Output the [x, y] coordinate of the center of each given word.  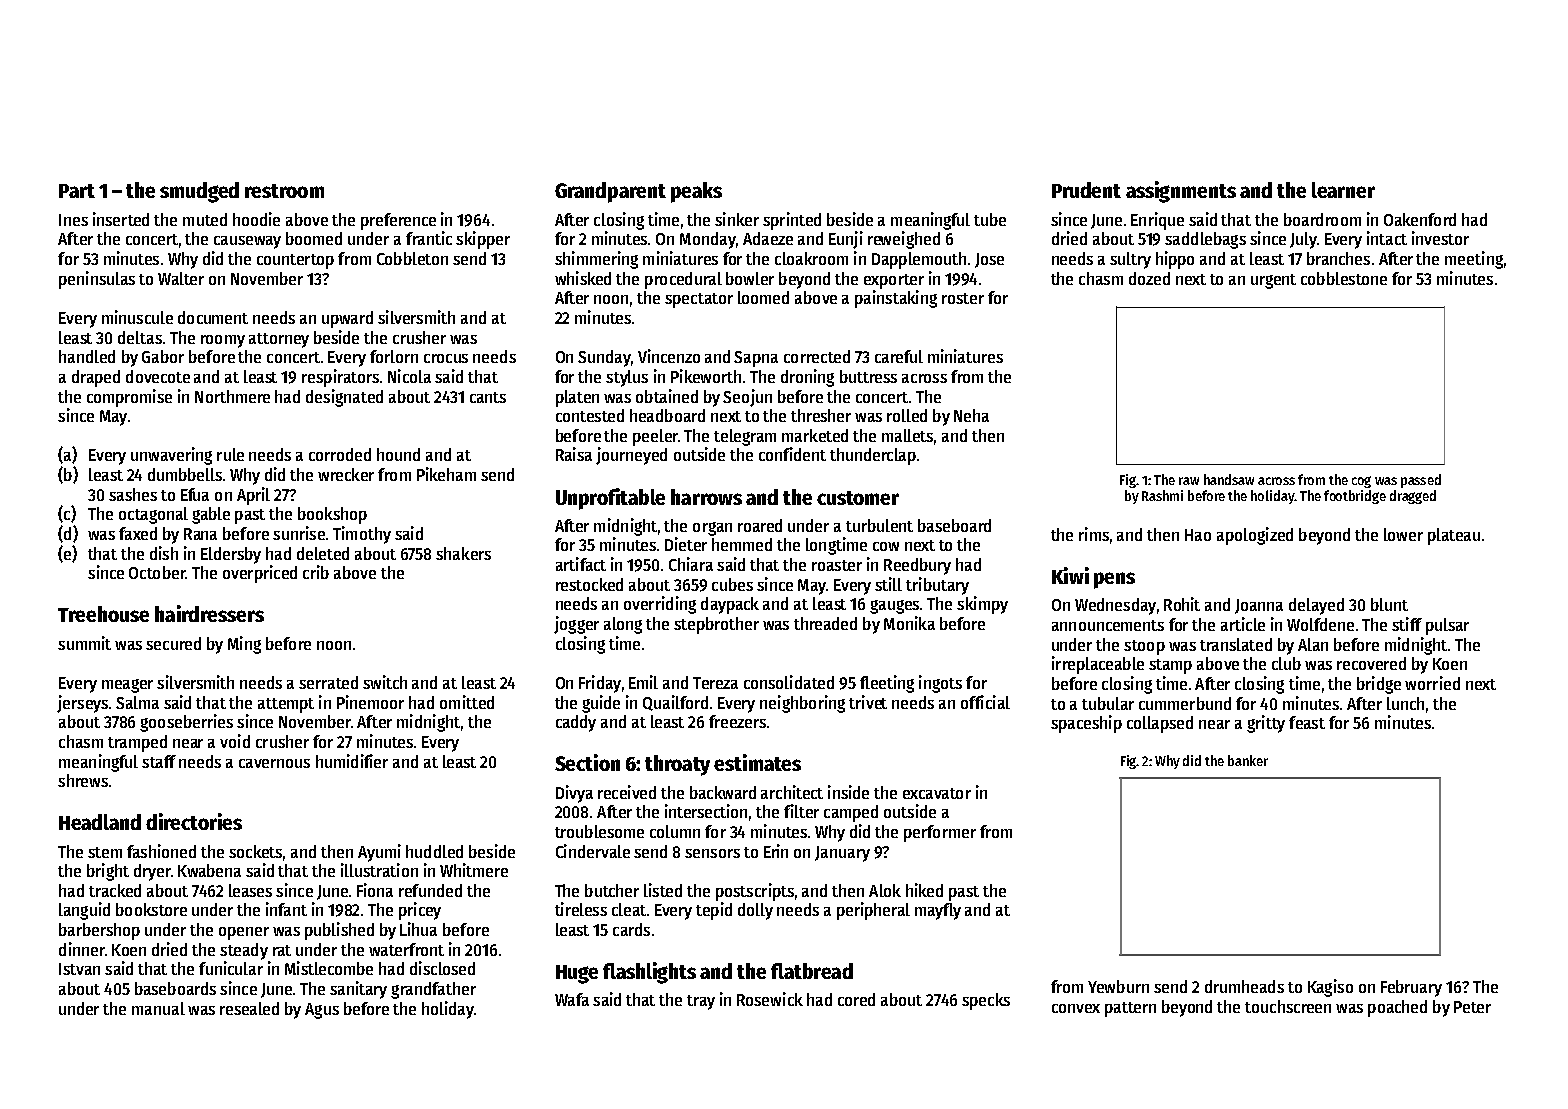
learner [1343, 190]
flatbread [812, 971]
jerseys [82, 704]
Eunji [846, 240]
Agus [322, 1011]
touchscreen [1288, 1006]
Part [77, 191]
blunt [1389, 604]
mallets [907, 435]
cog [1361, 482]
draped [96, 378]
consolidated [789, 682]
